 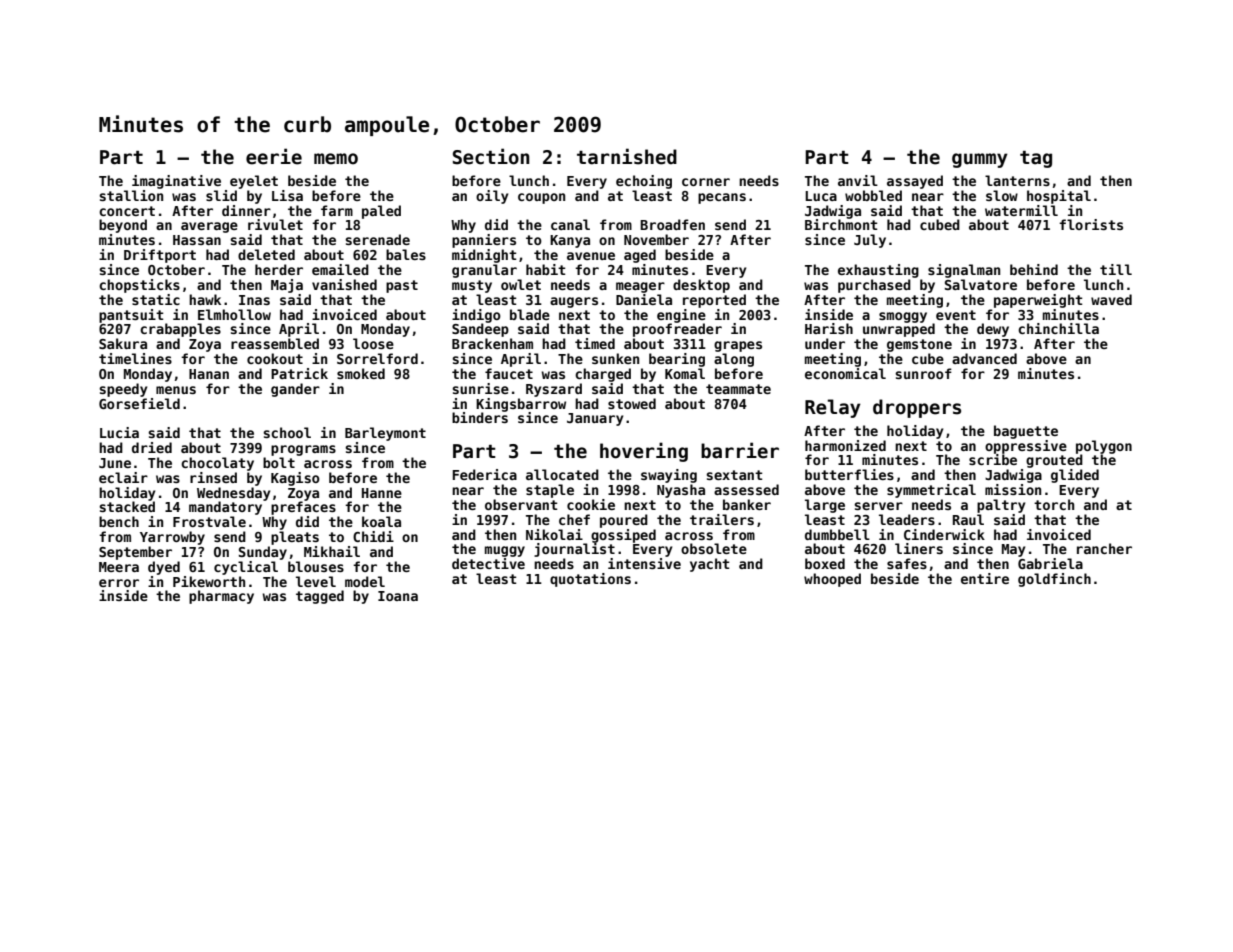 What do you see at coordinates (669, 476) in the document?
I see `swaying` at bounding box center [669, 476].
